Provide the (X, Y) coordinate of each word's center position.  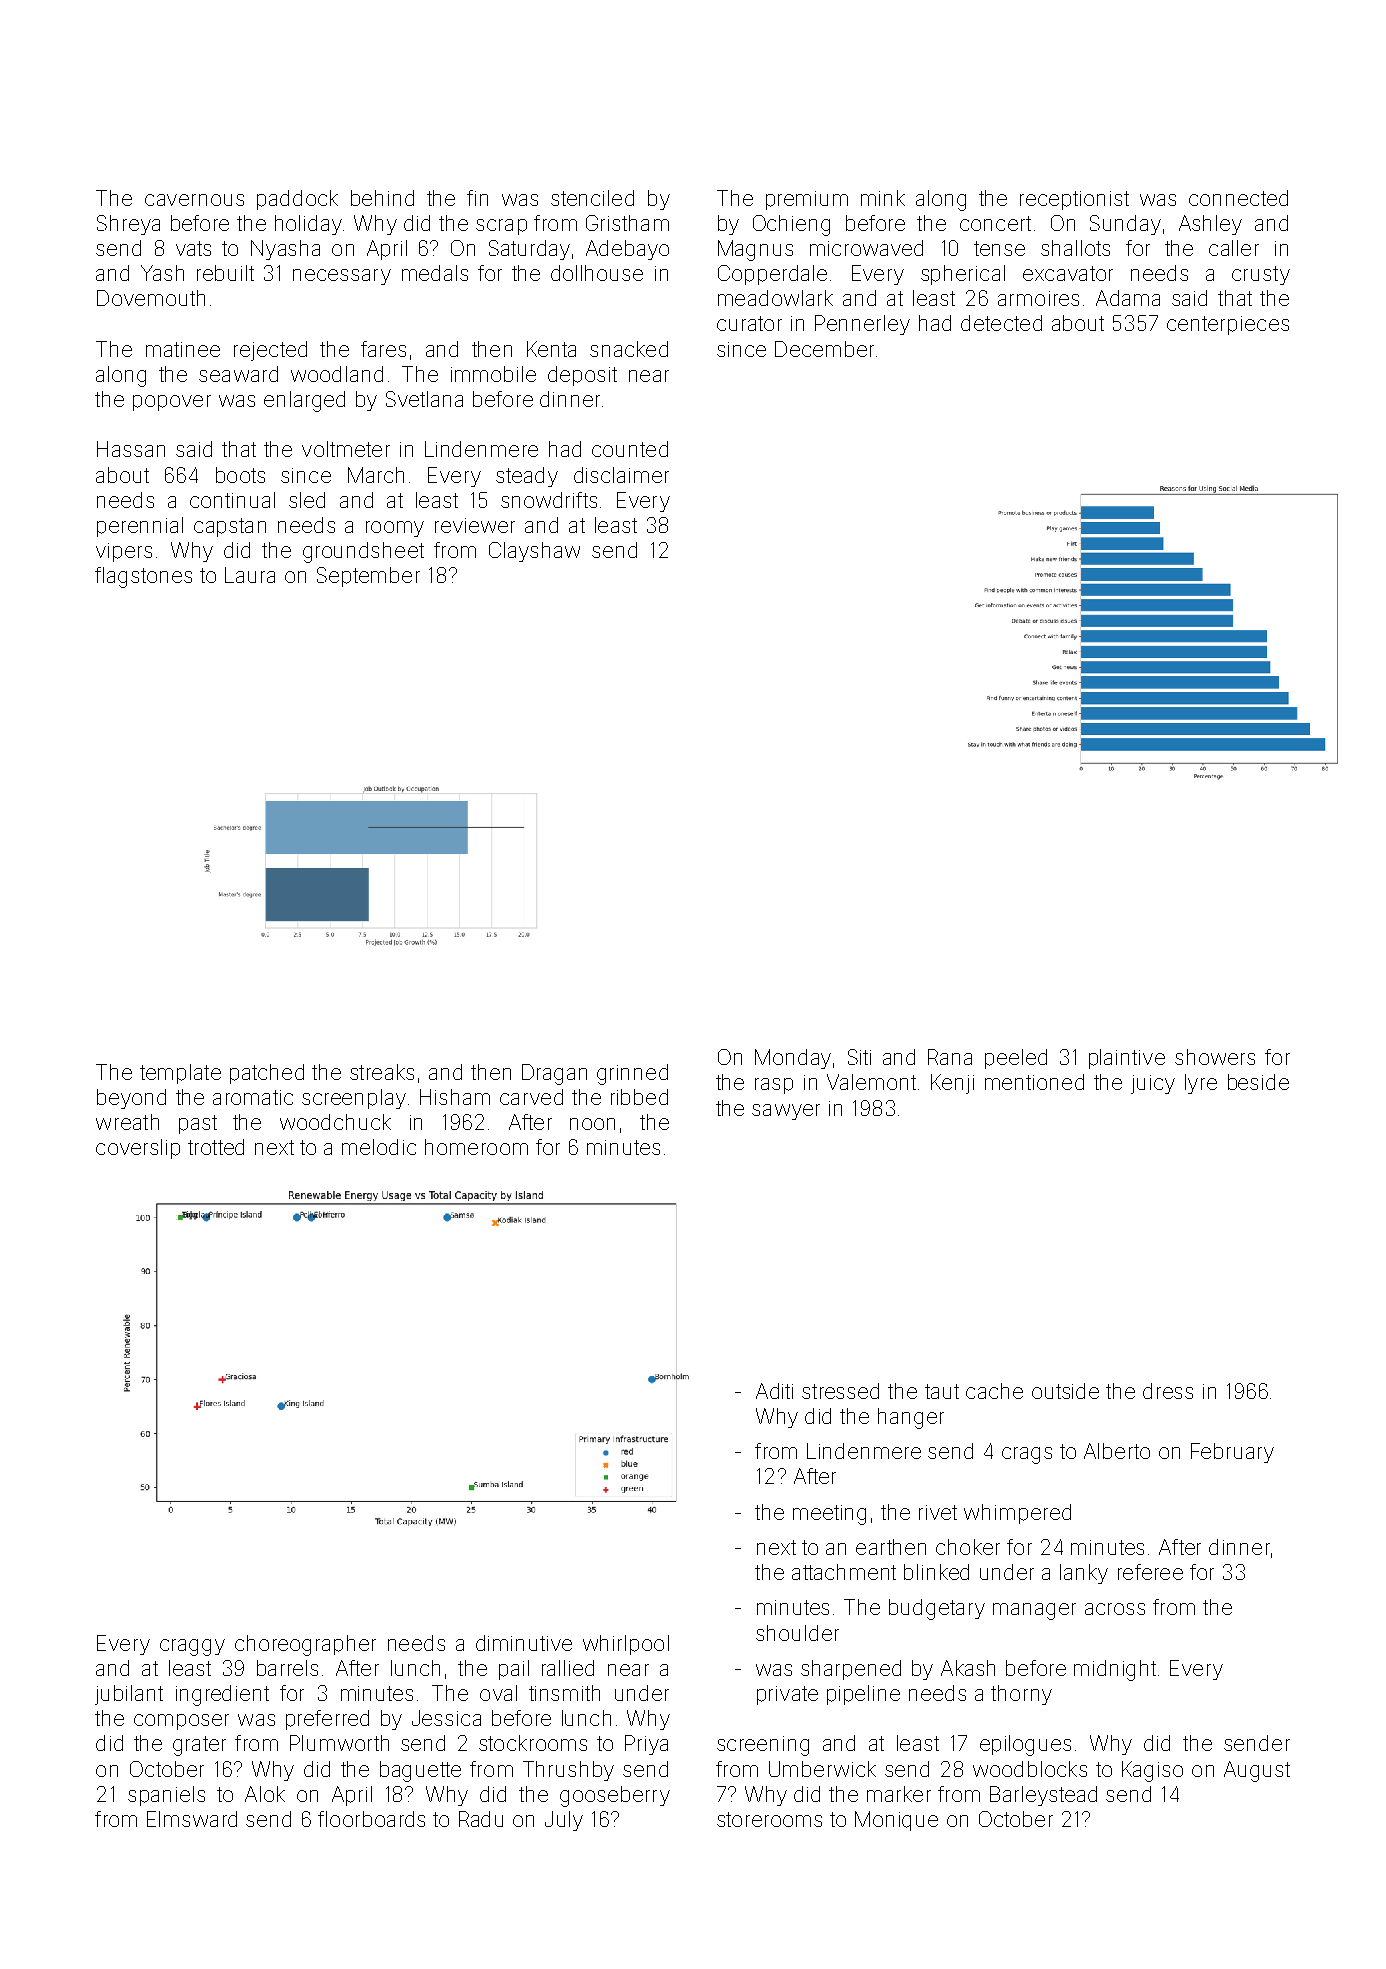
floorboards (371, 1819)
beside (1258, 1082)
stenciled (592, 198)
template (180, 1074)
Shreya (128, 225)
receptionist (1074, 200)
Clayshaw (534, 552)
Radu (481, 1819)
